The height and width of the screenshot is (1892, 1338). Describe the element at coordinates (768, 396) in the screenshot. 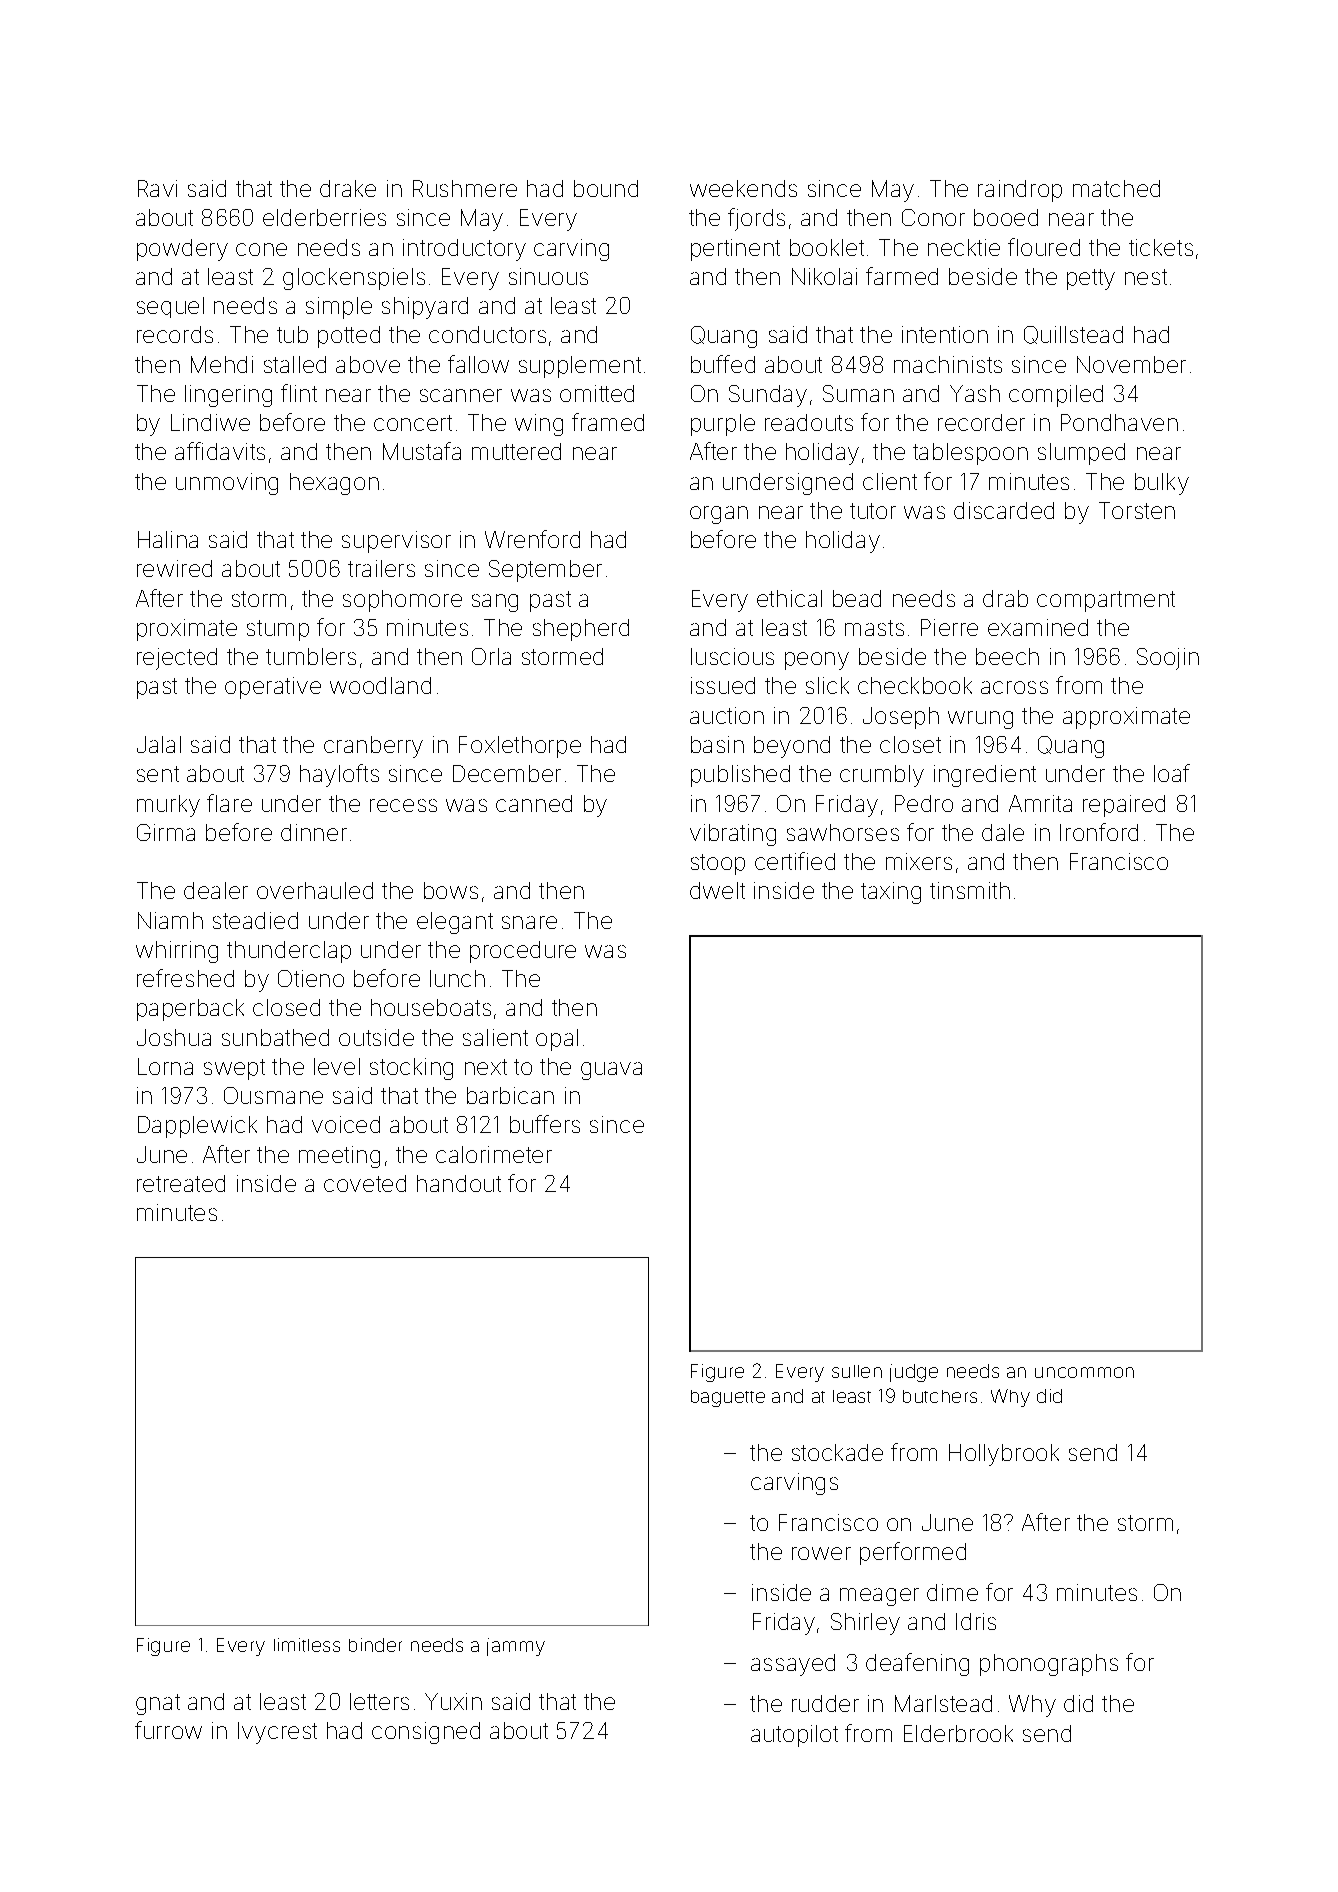

I see `Sunday` at that location.
